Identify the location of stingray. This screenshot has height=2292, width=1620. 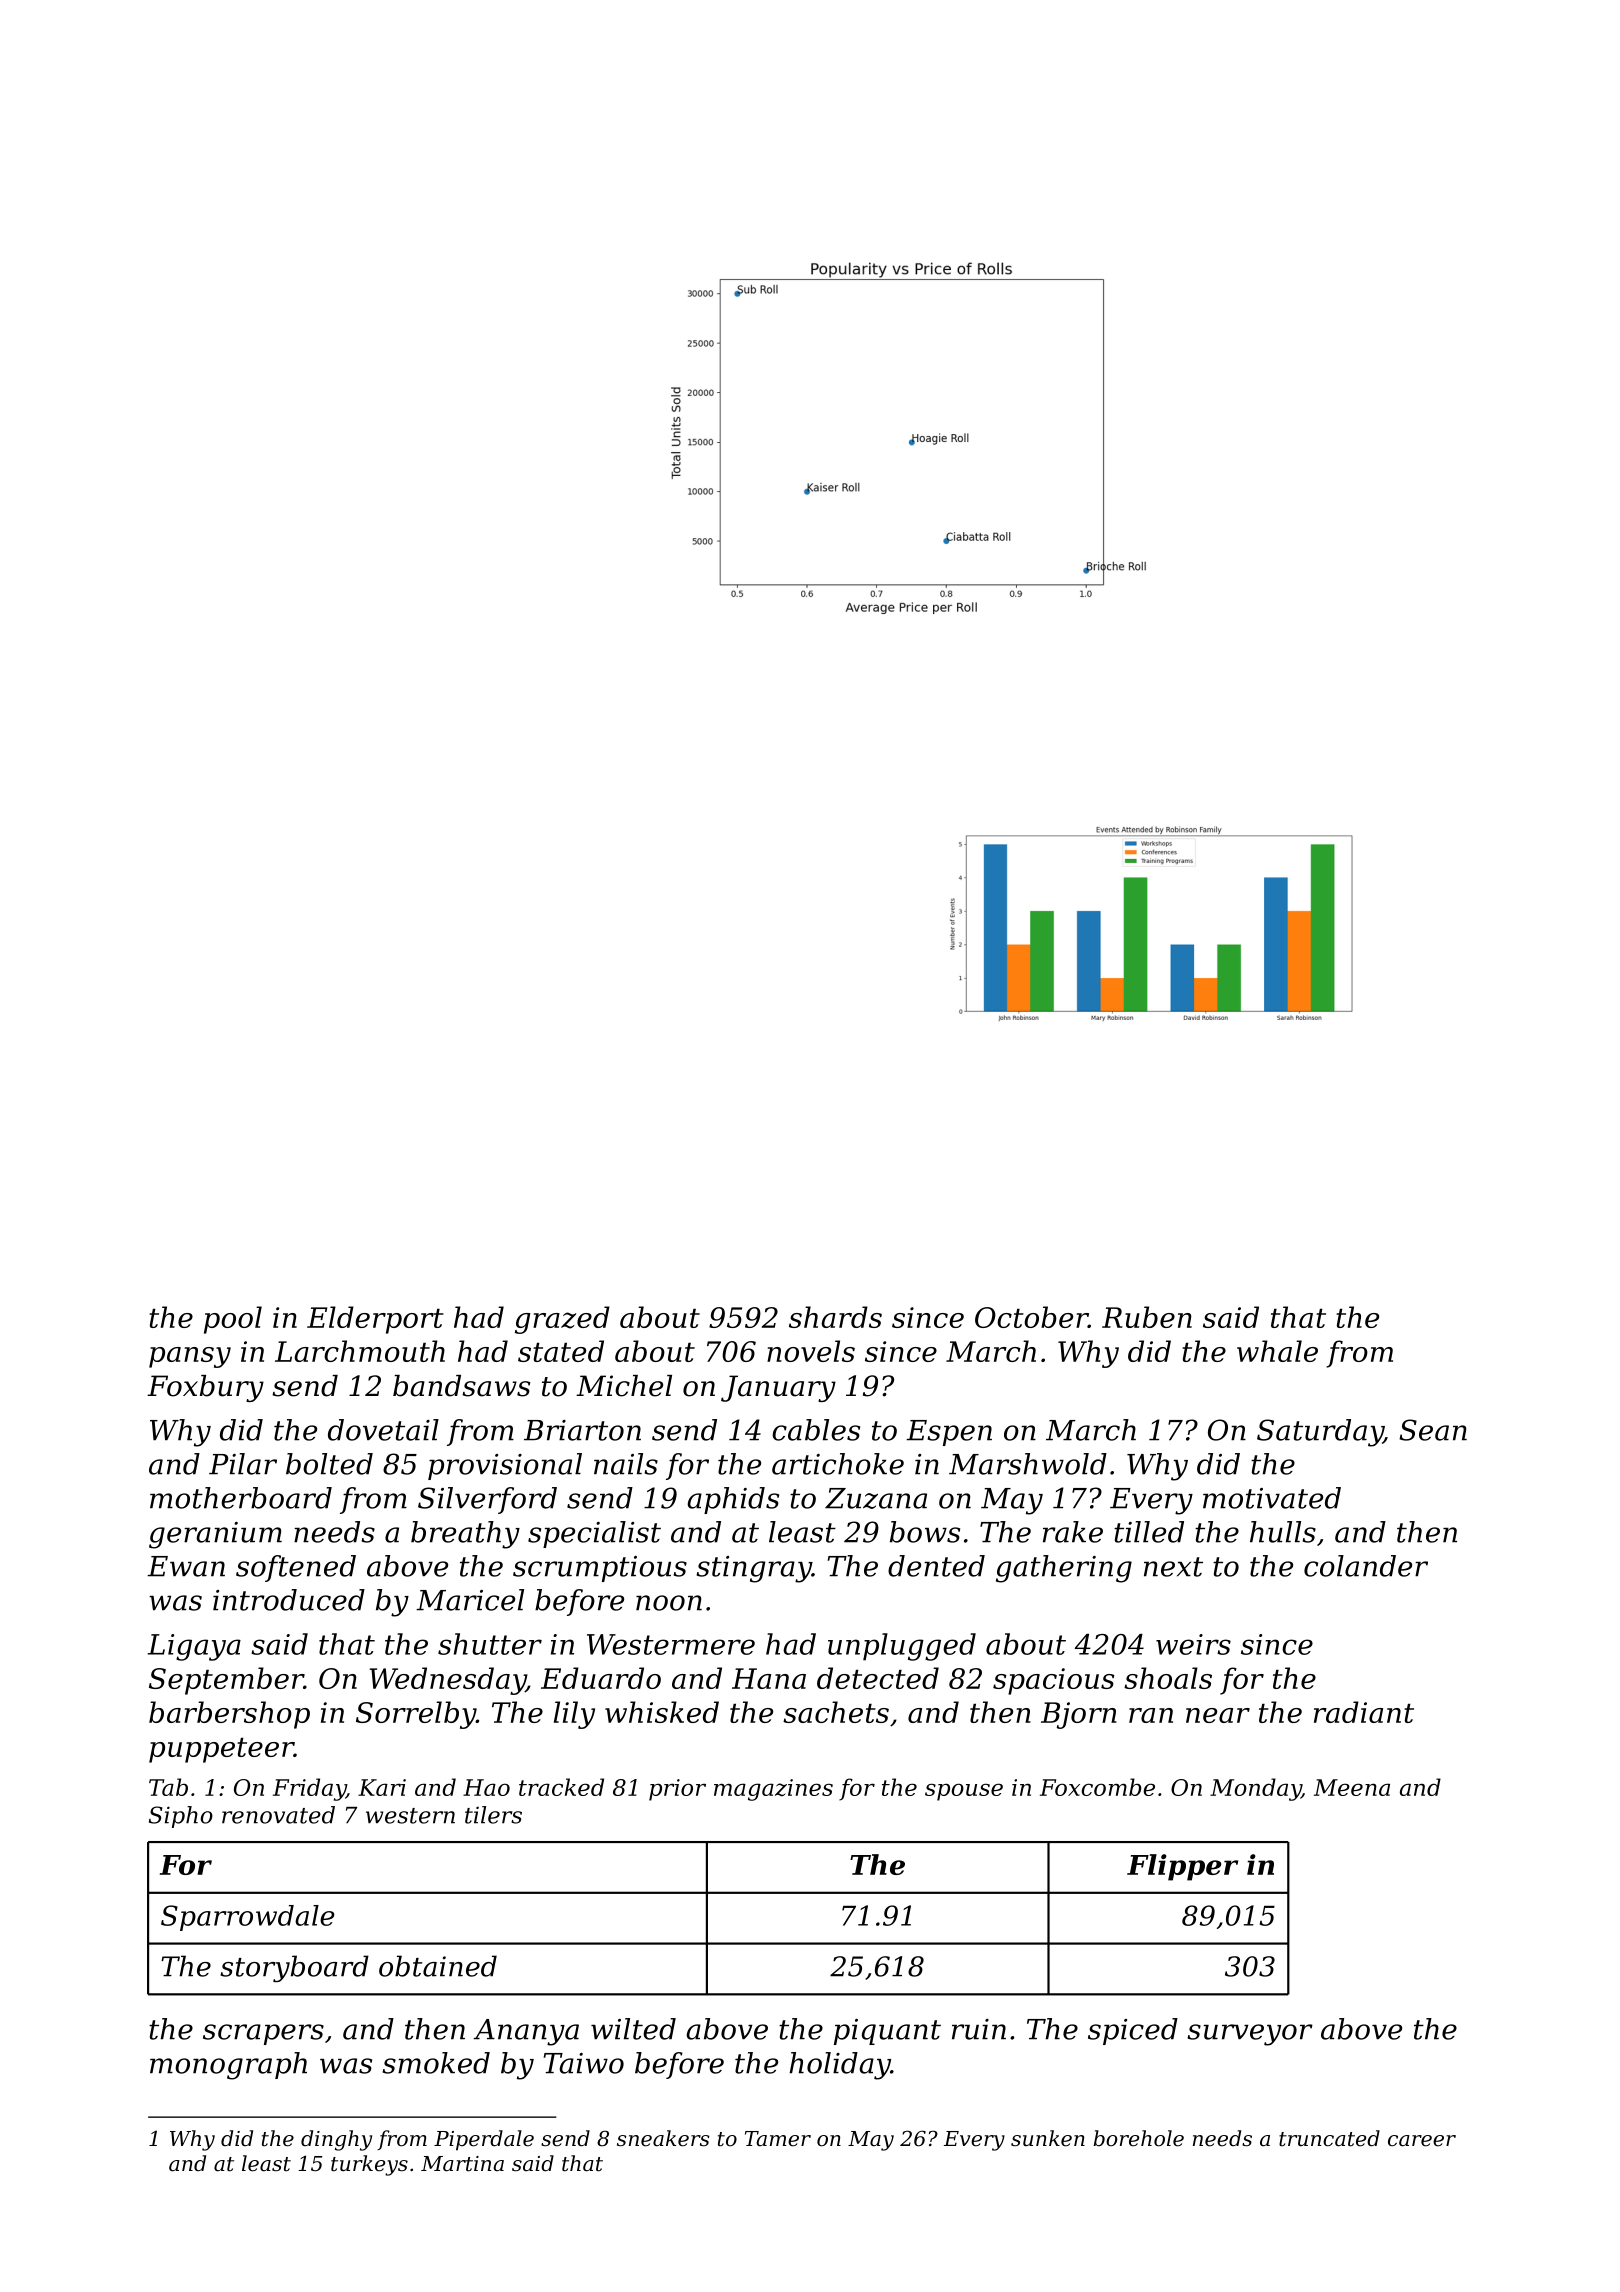
(754, 1569).
